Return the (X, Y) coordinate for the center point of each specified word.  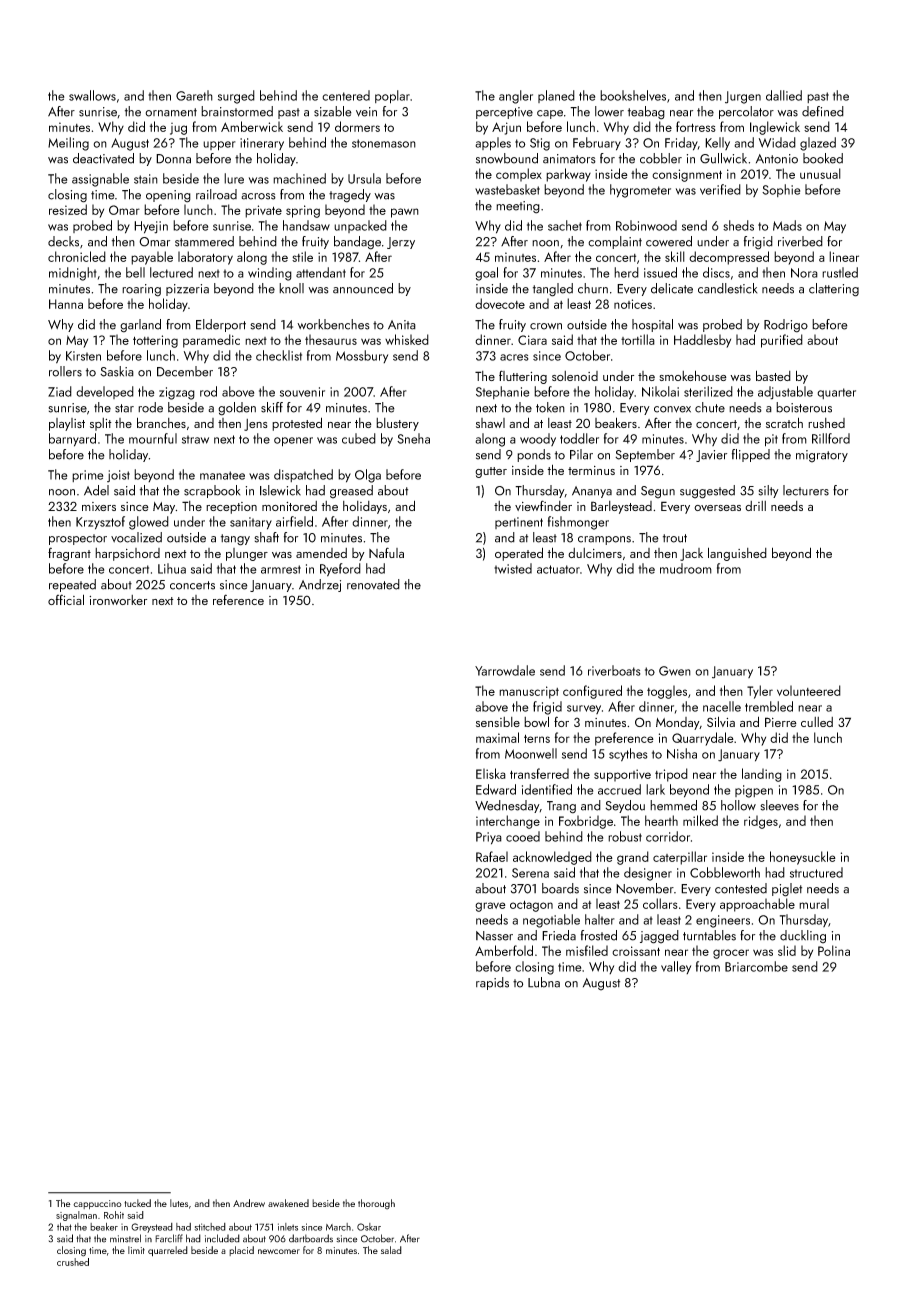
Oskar (369, 1227)
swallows (92, 95)
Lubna (544, 982)
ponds (534, 455)
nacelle (722, 706)
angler (516, 97)
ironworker (118, 600)
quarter (836, 393)
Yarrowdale (505, 670)
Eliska (491, 773)
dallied (784, 95)
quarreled (168, 1251)
